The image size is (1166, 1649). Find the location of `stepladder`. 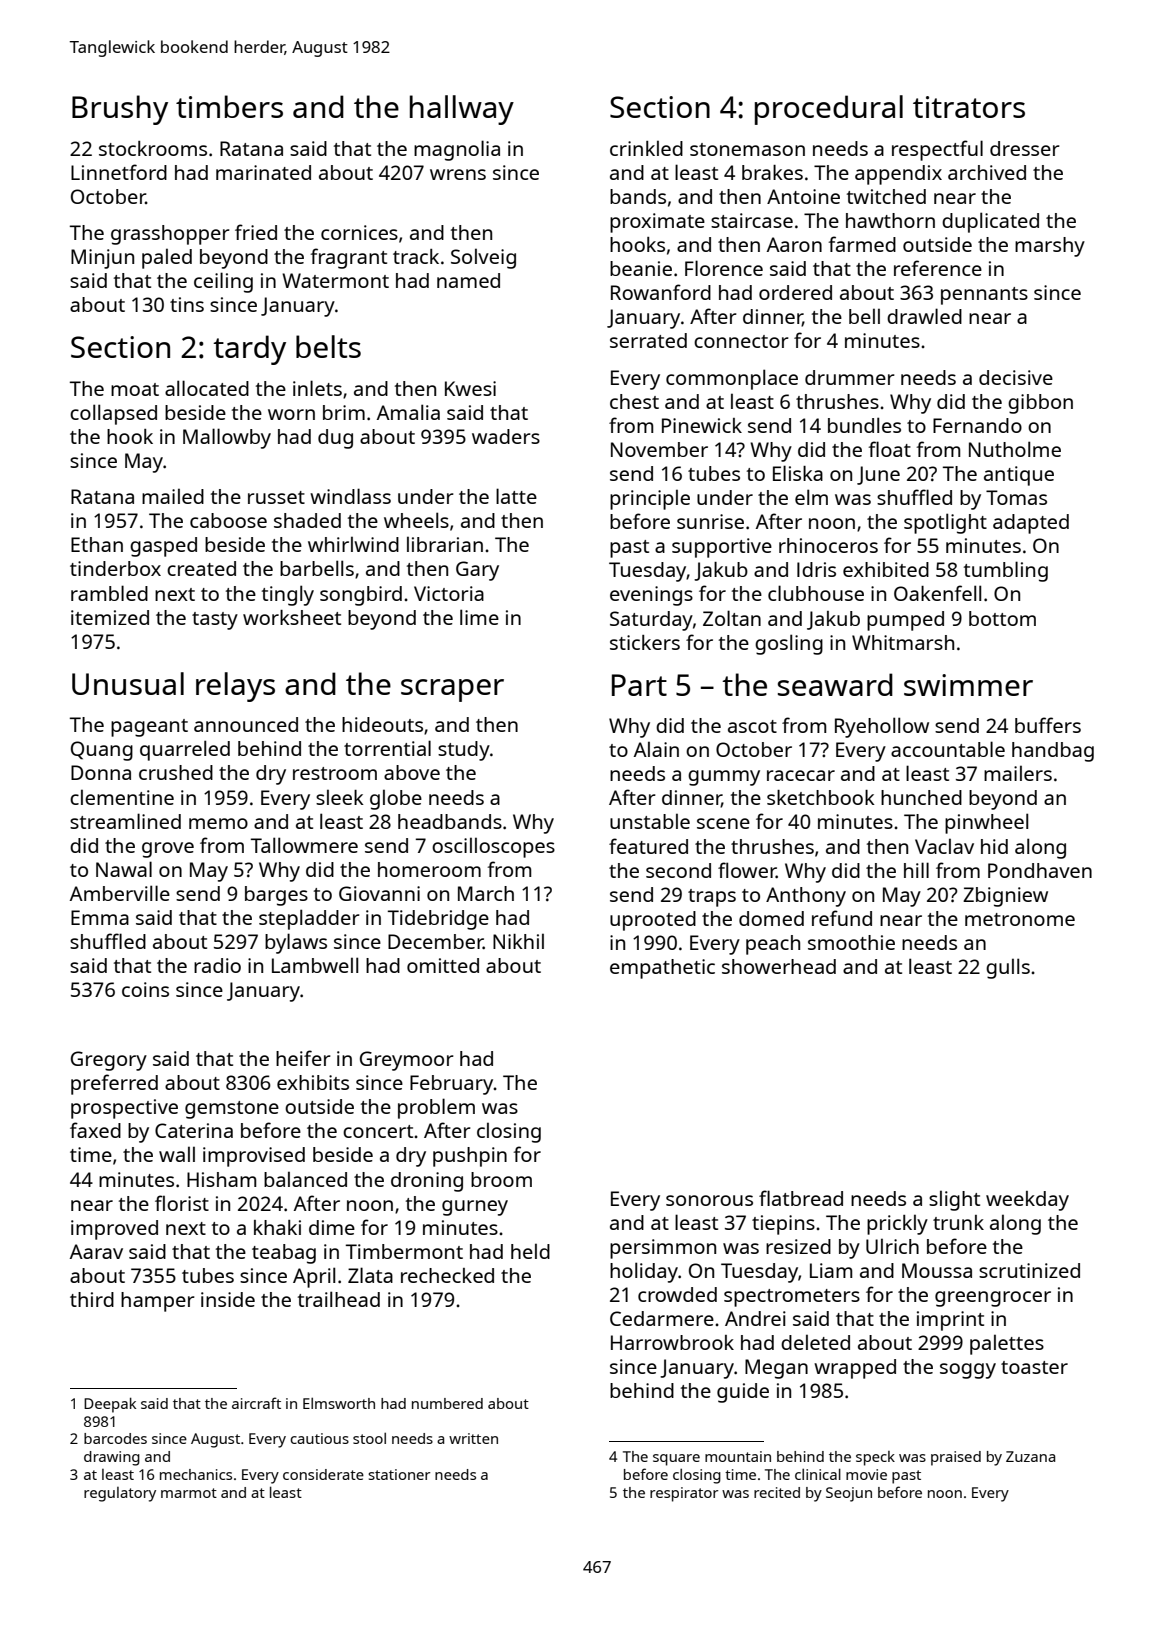

stepladder is located at coordinates (309, 919).
